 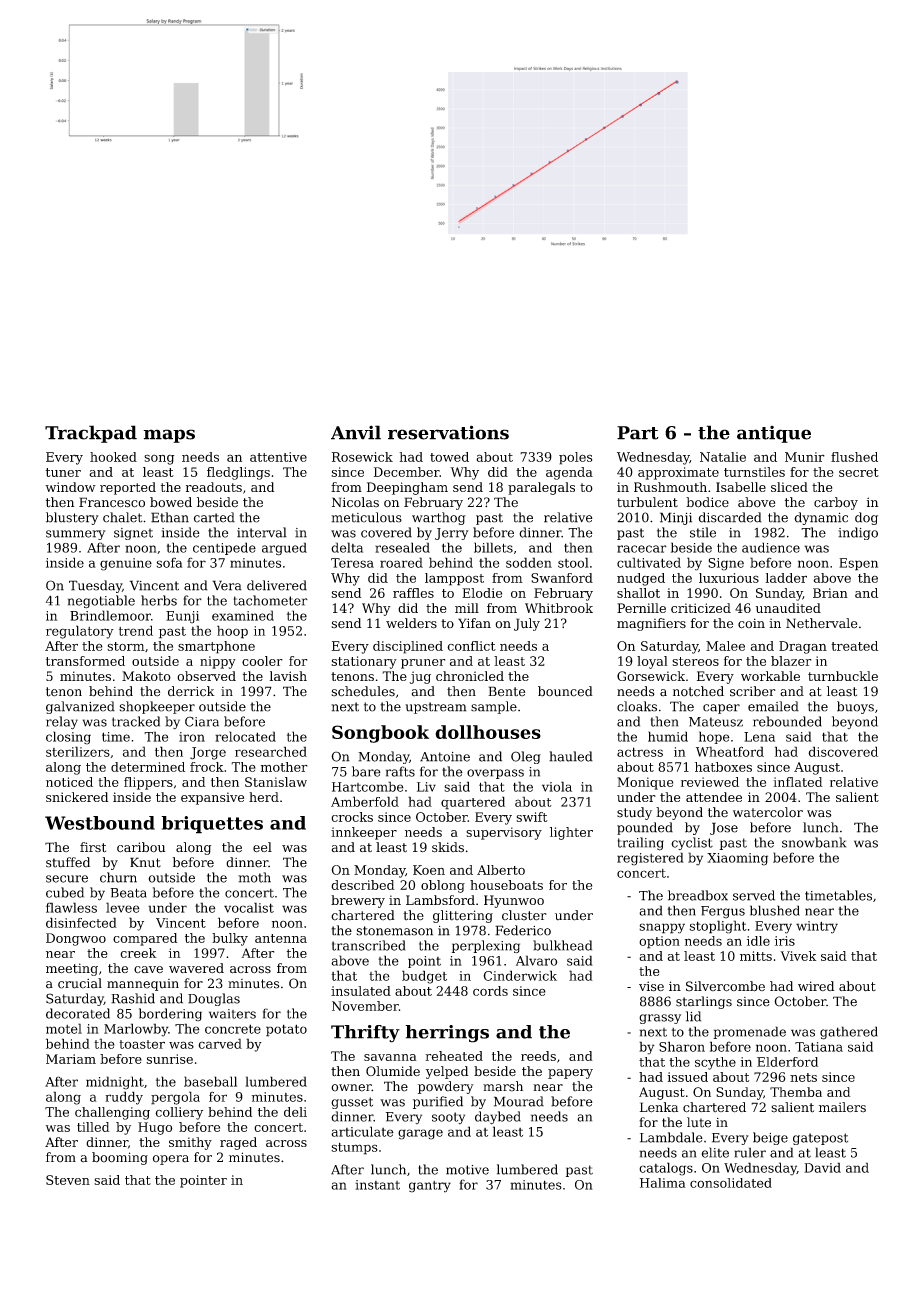 I want to click on Silvercombe, so click(x=725, y=986).
